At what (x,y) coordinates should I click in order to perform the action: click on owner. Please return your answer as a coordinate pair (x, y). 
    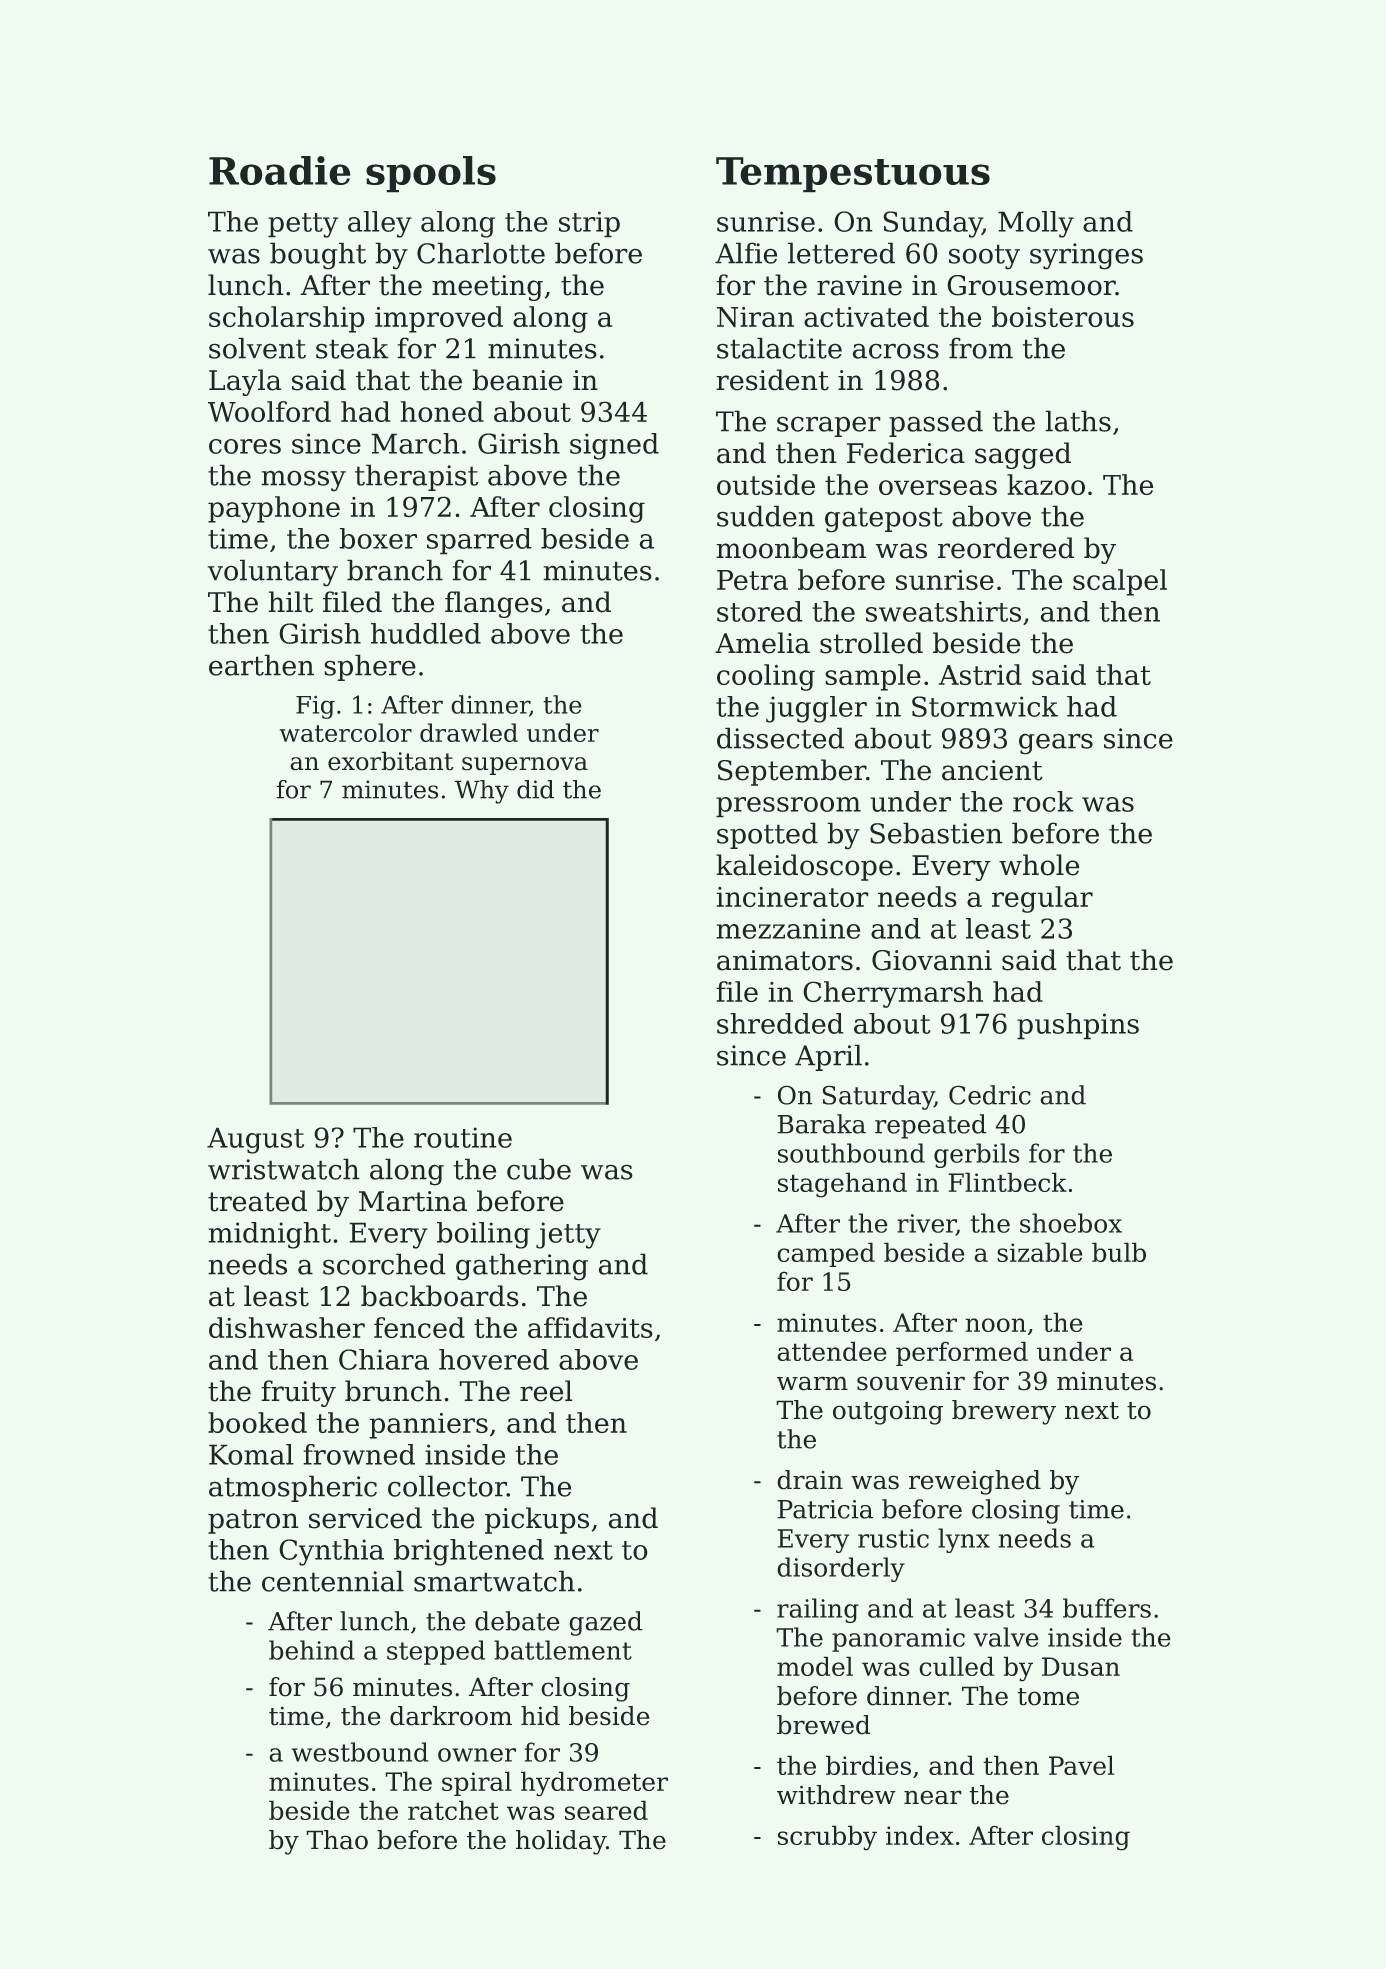
    Looking at the image, I should click on (477, 1755).
